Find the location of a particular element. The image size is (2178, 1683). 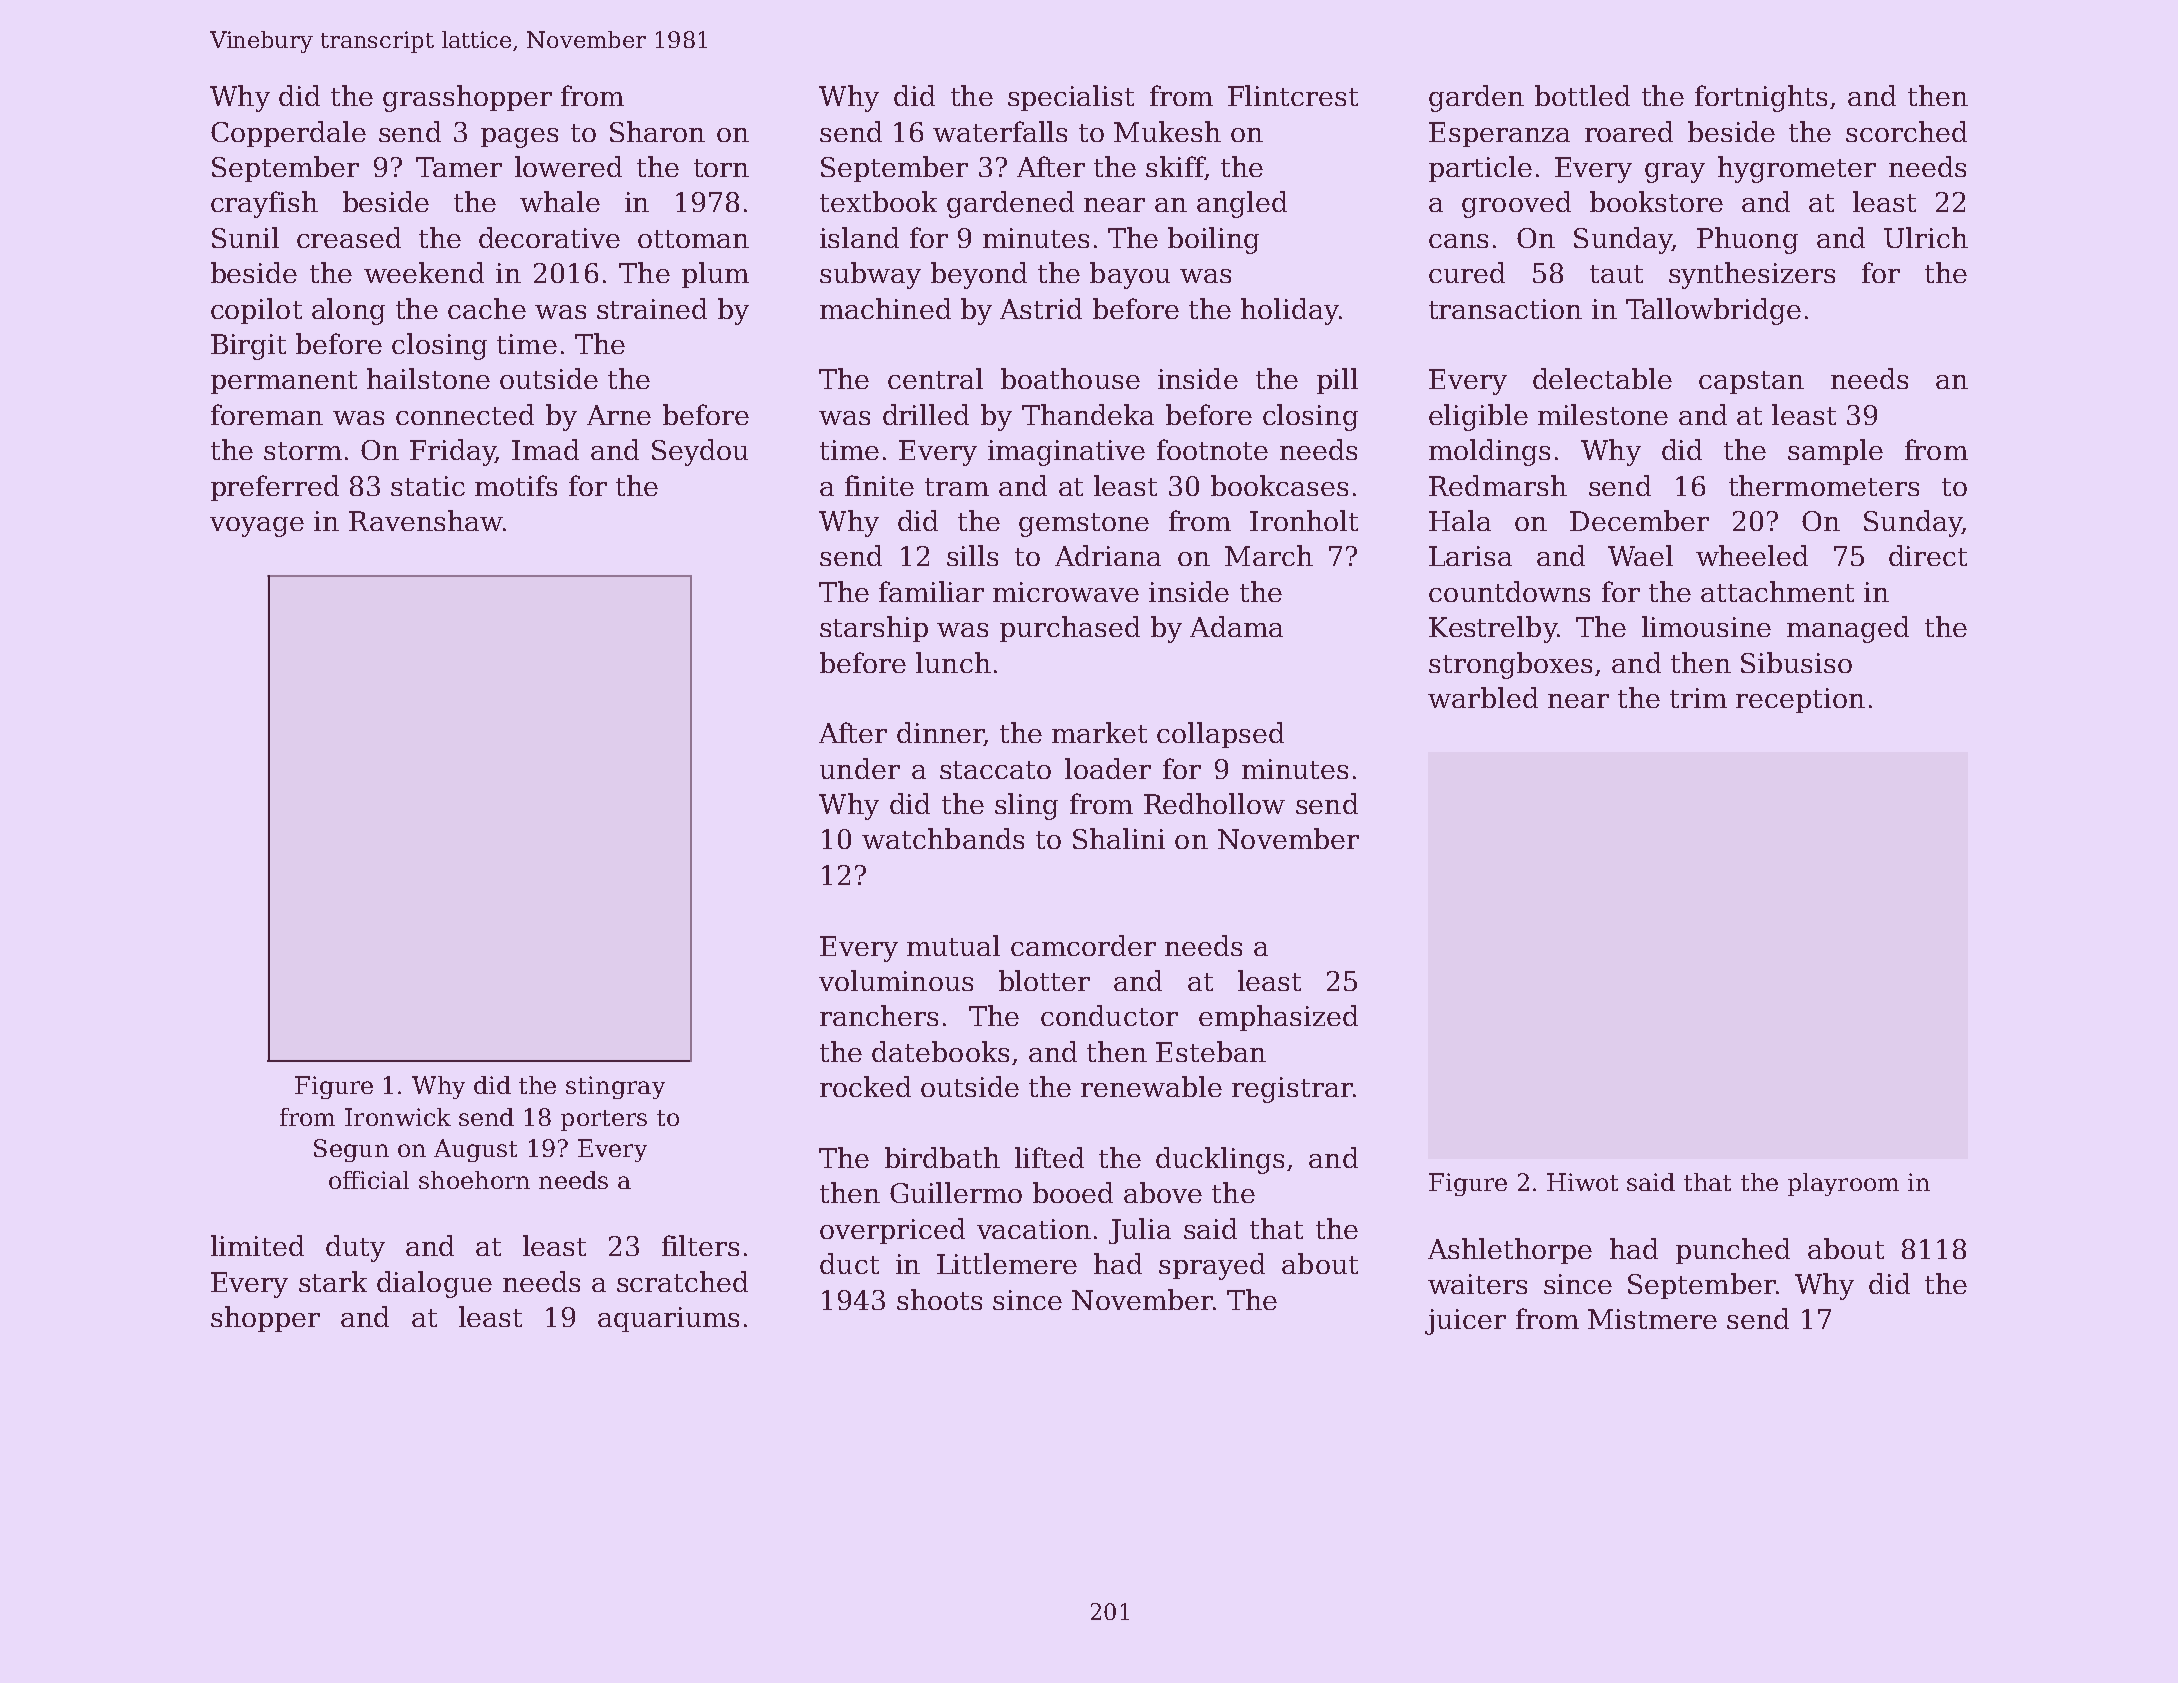

Copperdale is located at coordinates (288, 134).
